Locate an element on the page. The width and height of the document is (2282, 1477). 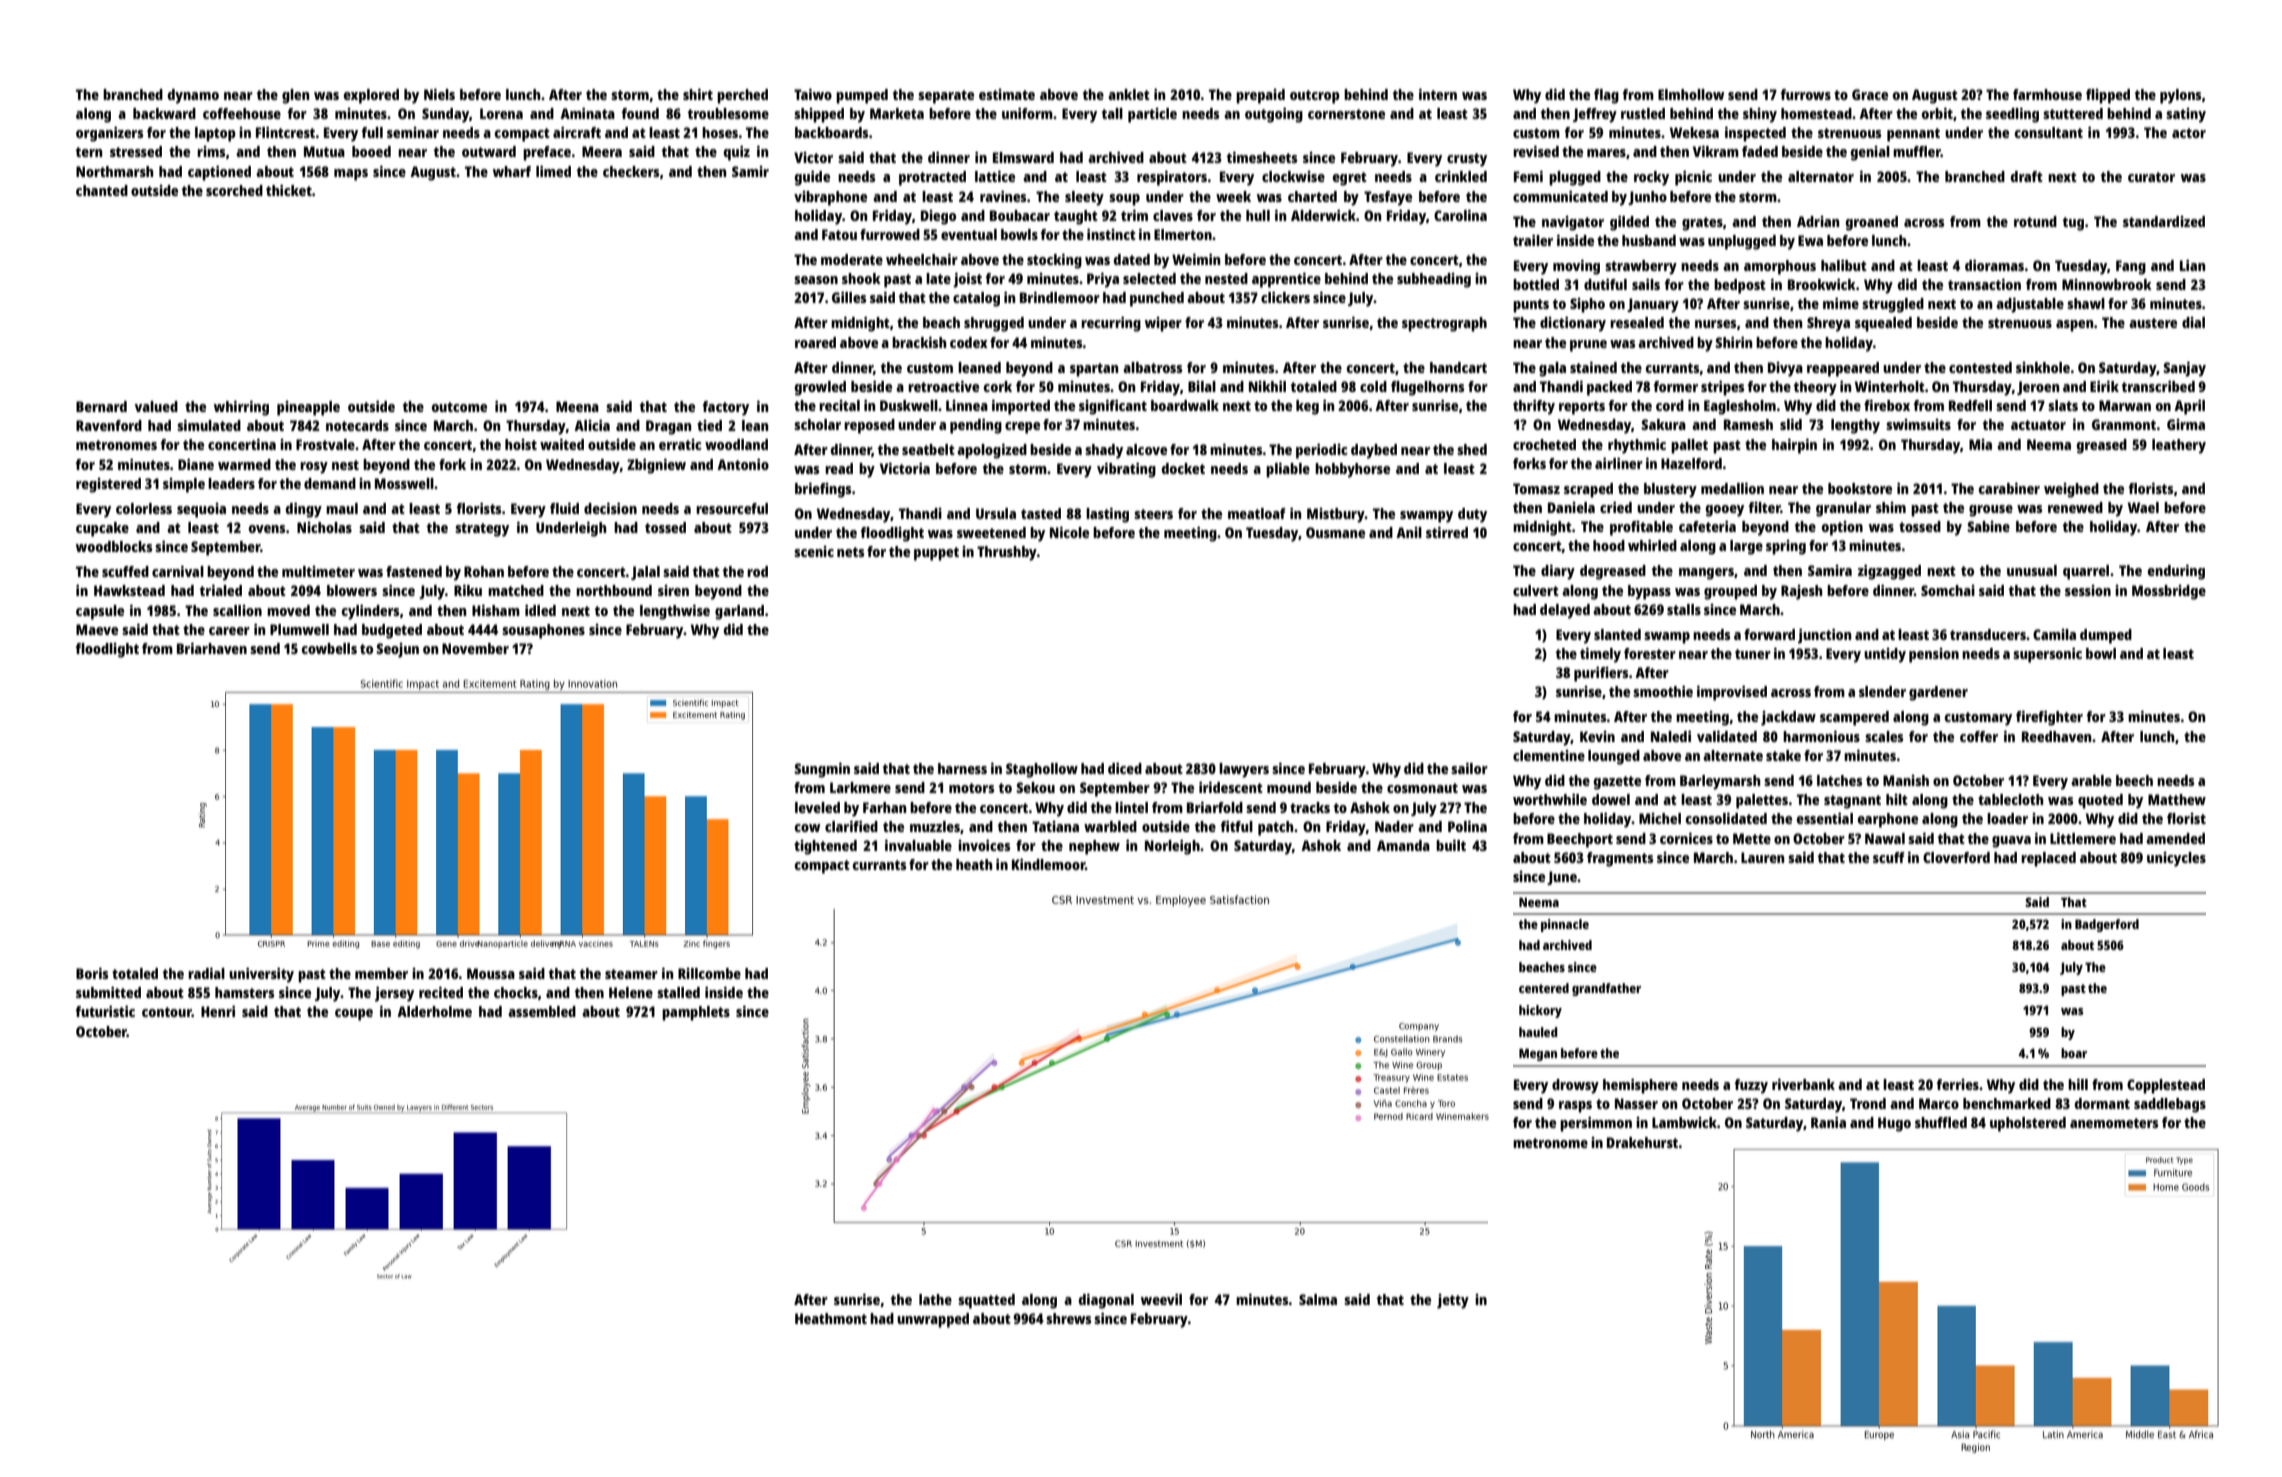
Grace is located at coordinates (1870, 94).
